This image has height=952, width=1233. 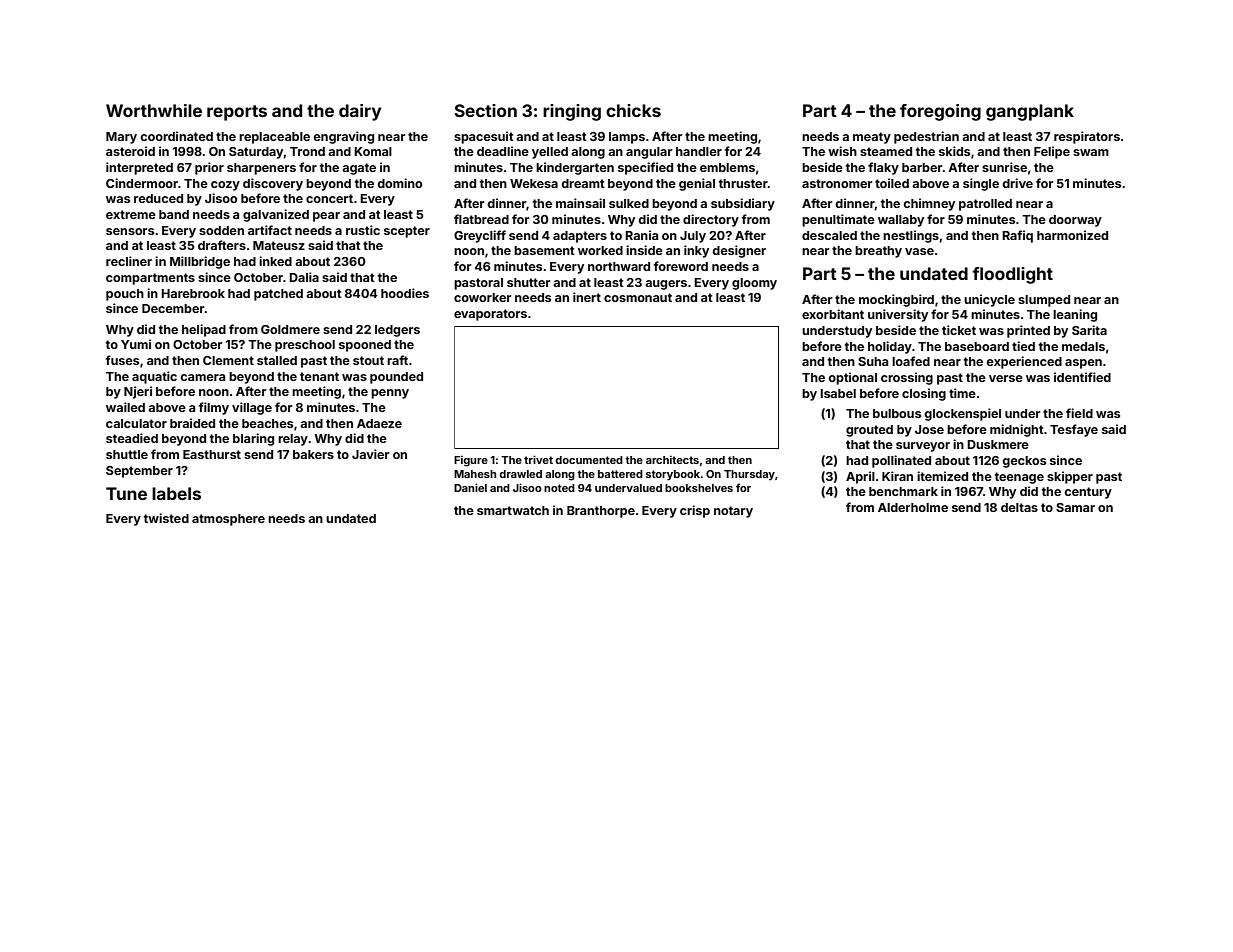 What do you see at coordinates (237, 113) in the image?
I see `reports` at bounding box center [237, 113].
